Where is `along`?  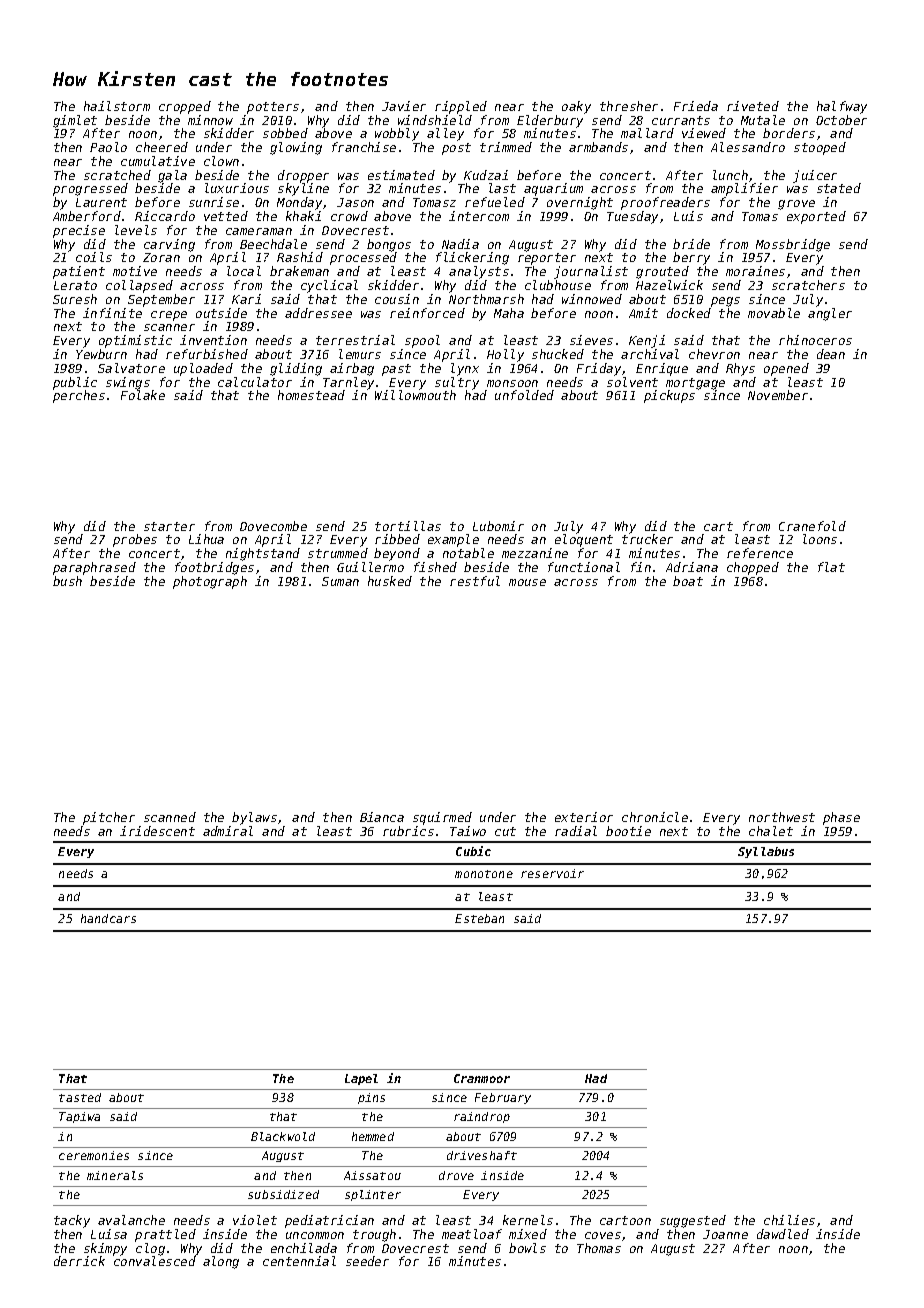
along is located at coordinates (221, 1262).
